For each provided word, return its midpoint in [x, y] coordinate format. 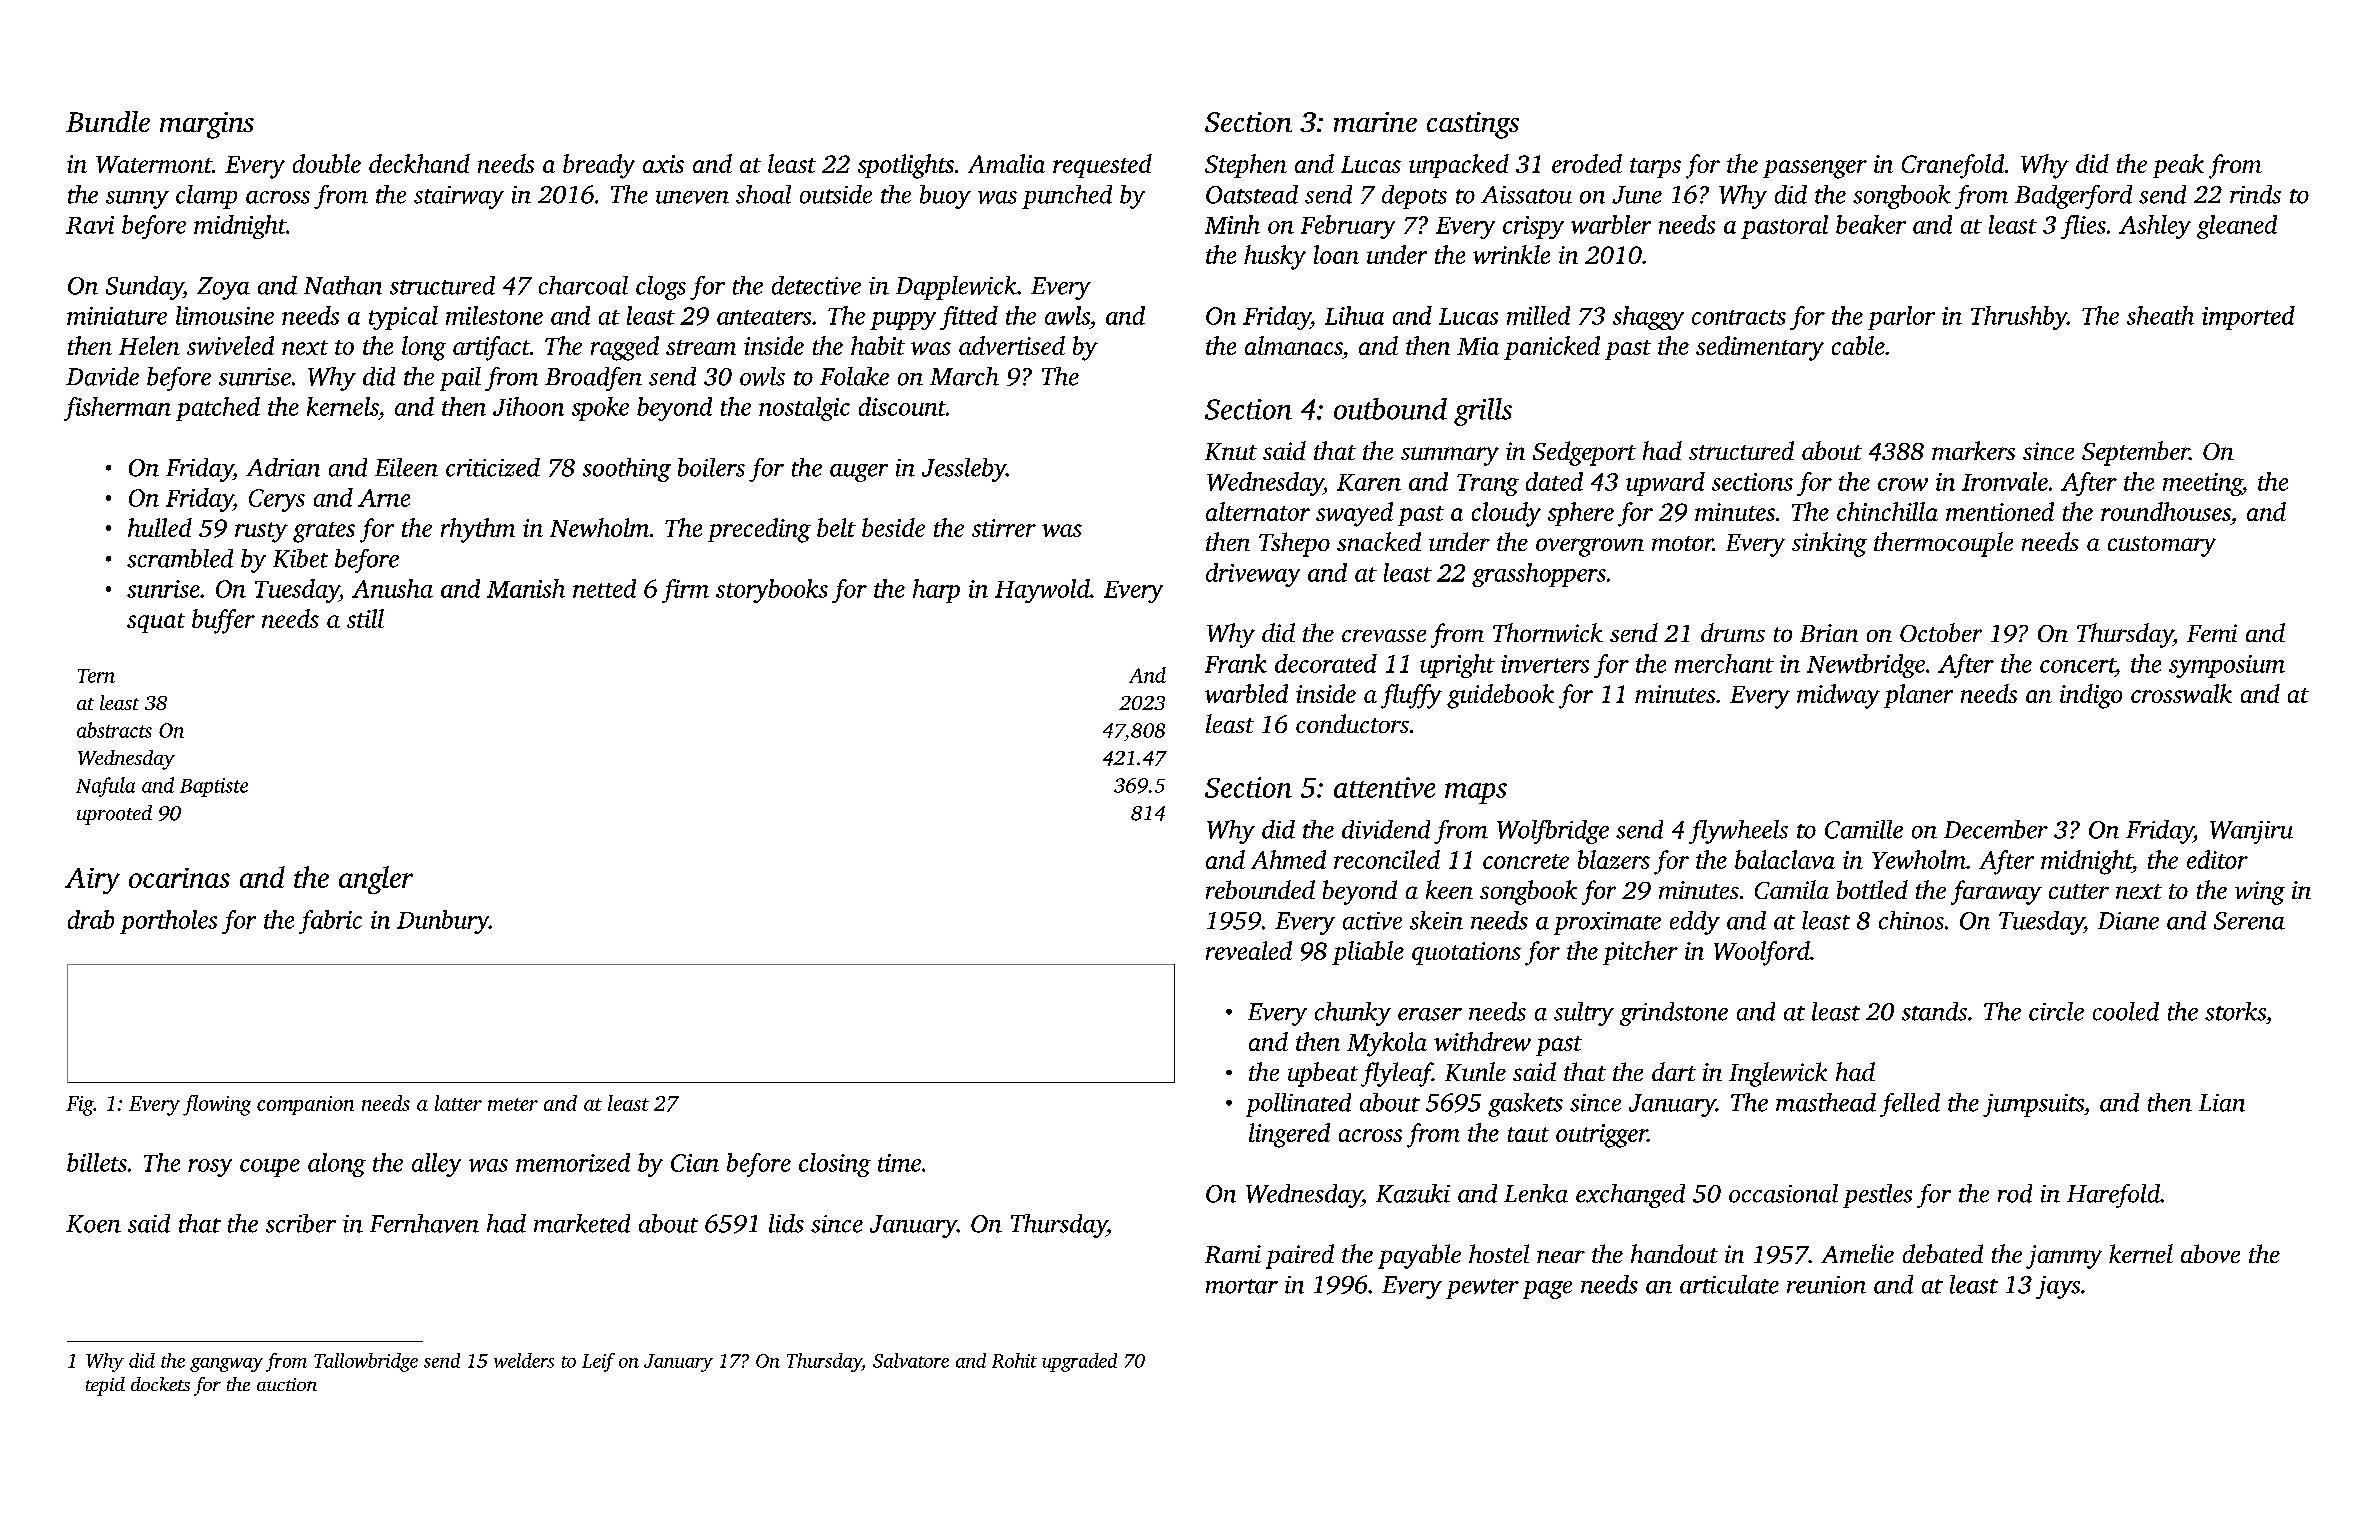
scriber [301, 1223]
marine [1375, 122]
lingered [1289, 1135]
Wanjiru [2251, 832]
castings [1473, 125]
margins [207, 125]
